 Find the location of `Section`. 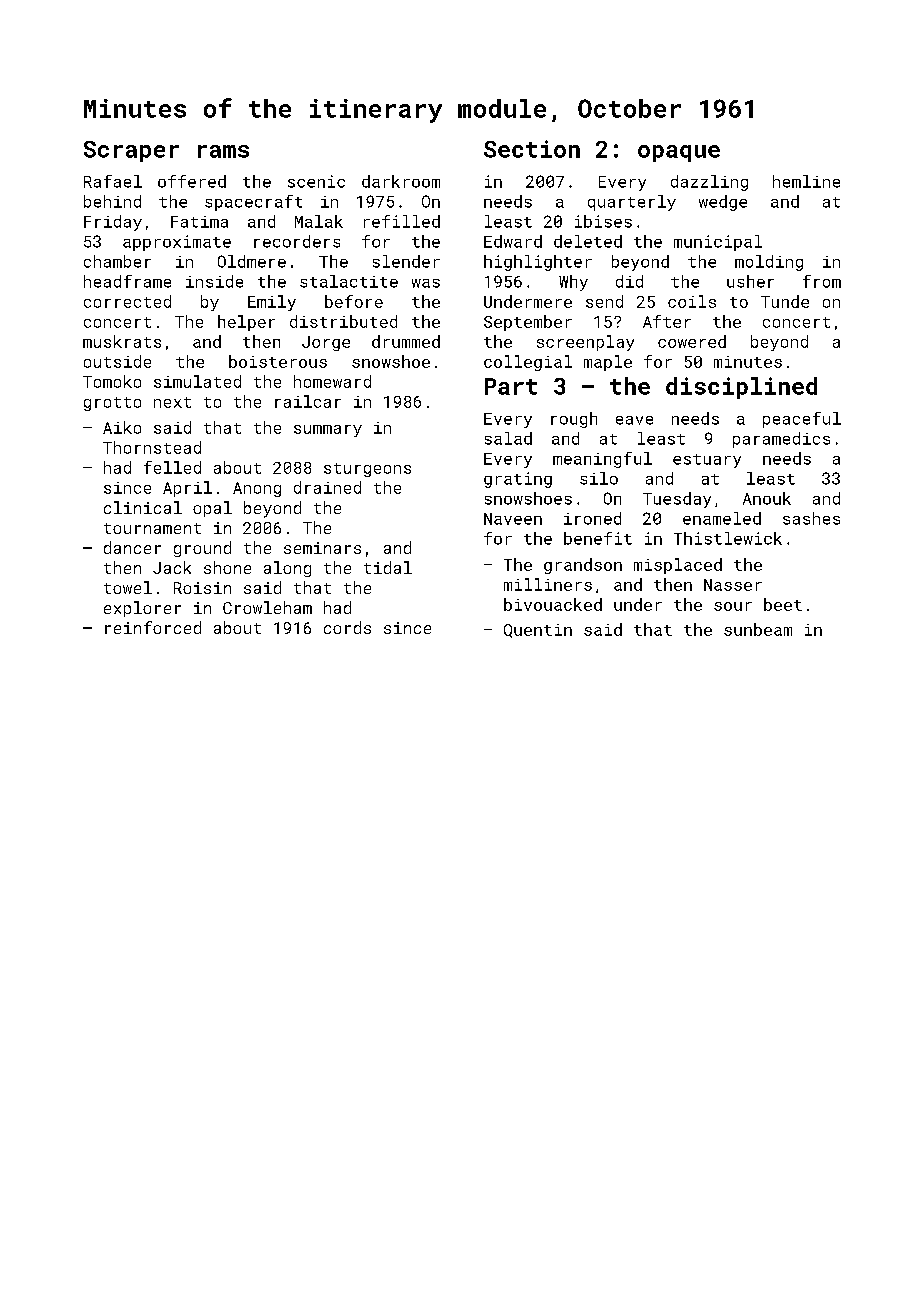

Section is located at coordinates (532, 149).
